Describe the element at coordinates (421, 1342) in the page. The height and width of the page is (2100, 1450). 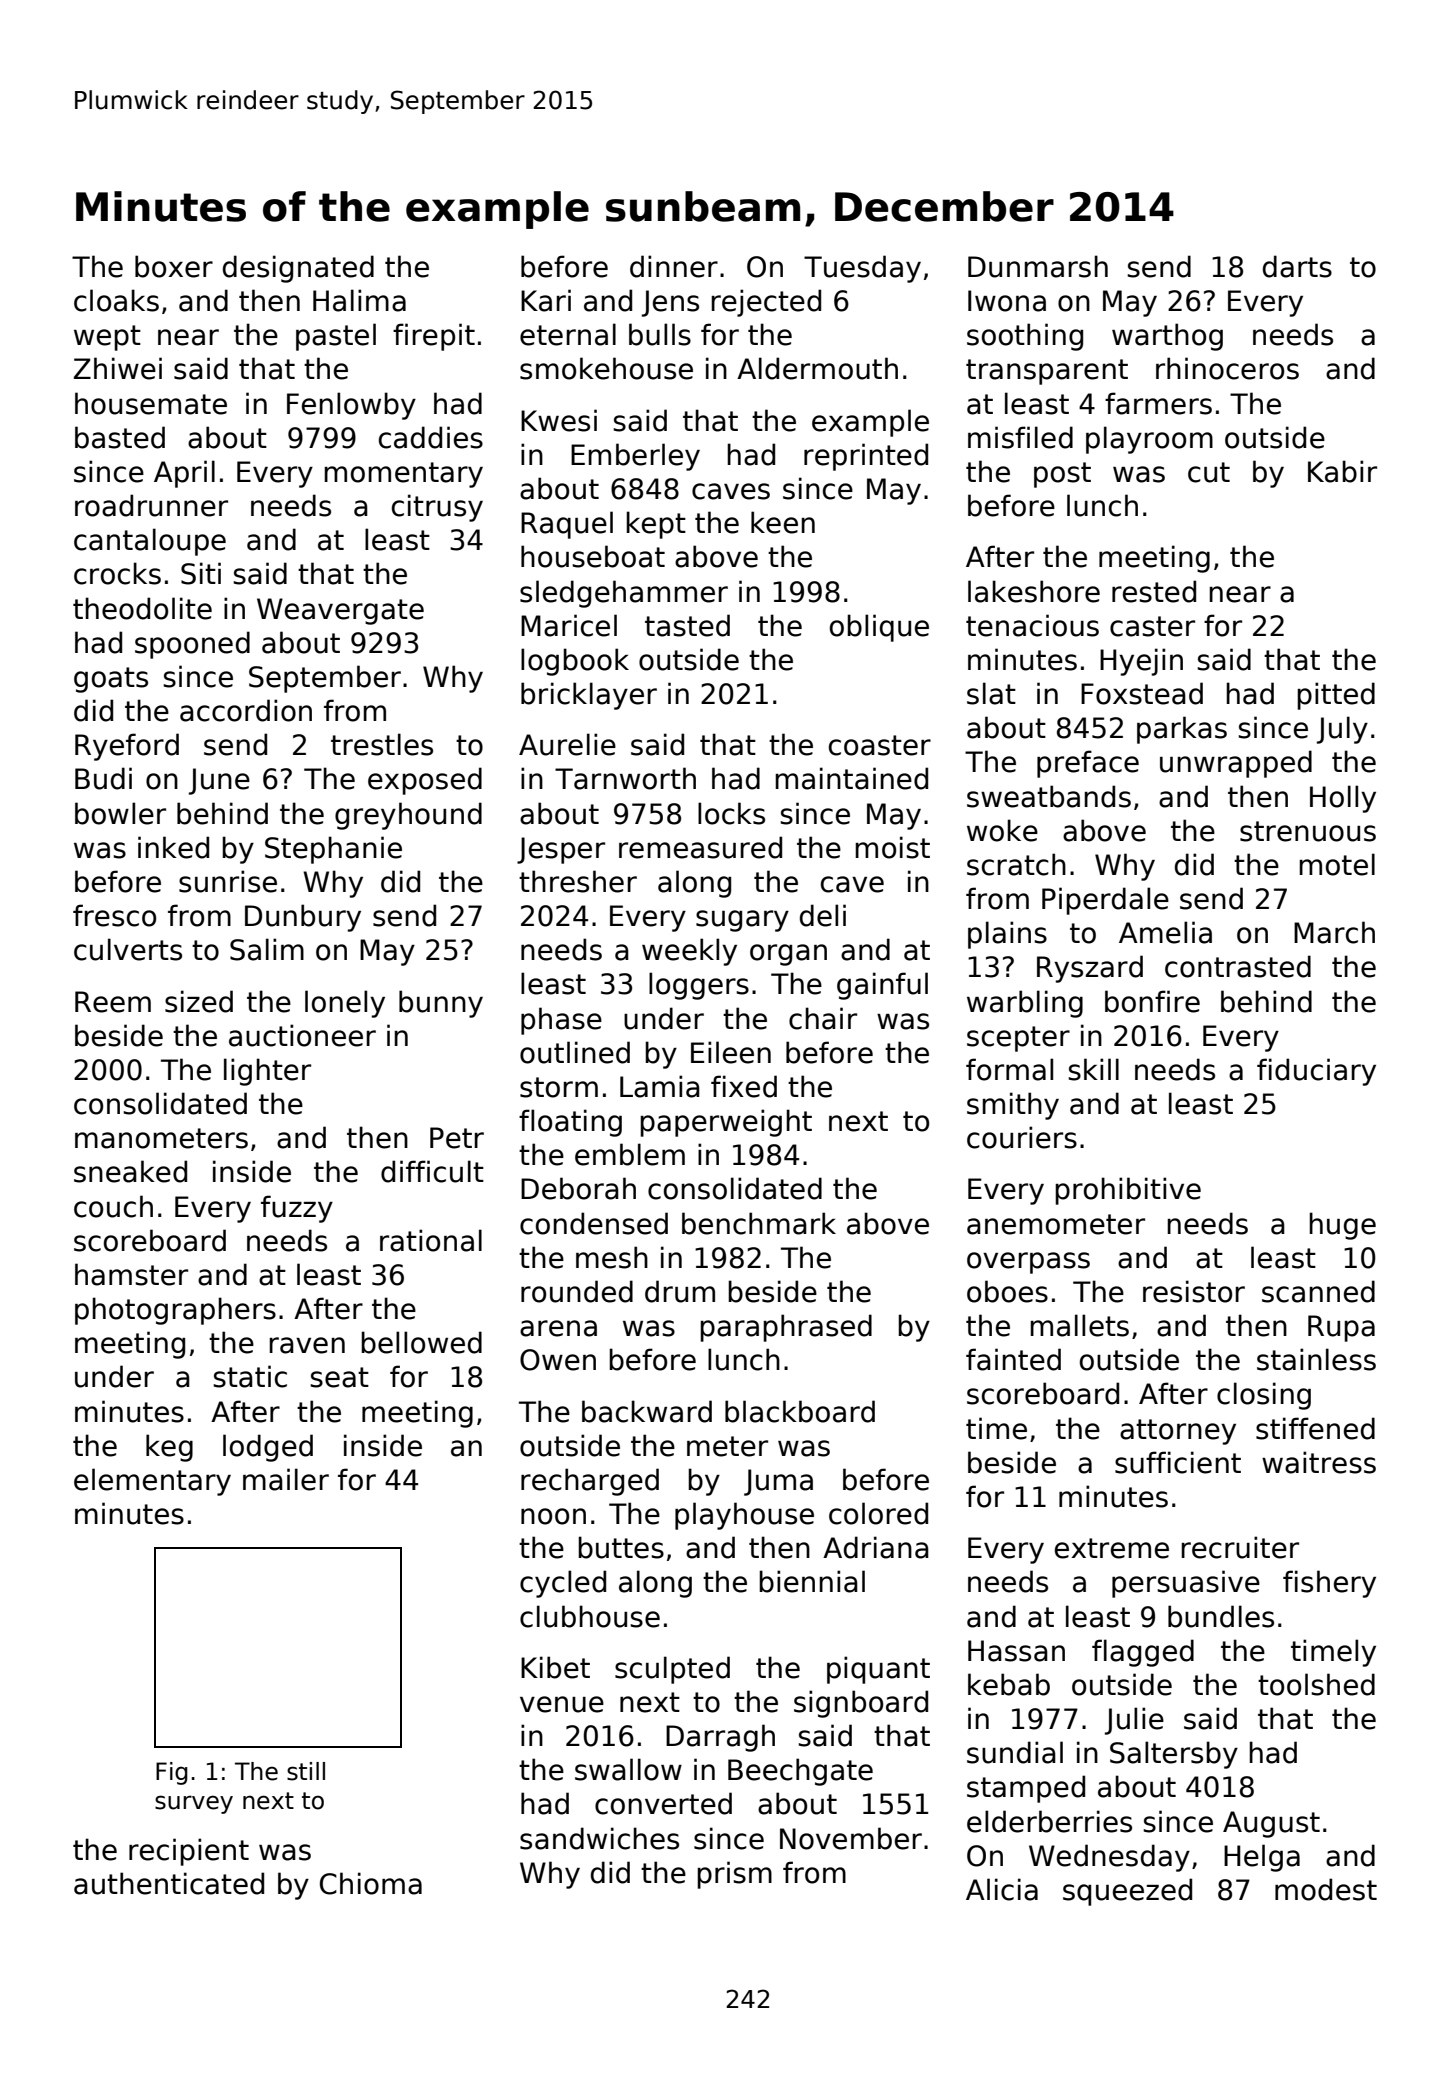
I see `bellowed` at that location.
